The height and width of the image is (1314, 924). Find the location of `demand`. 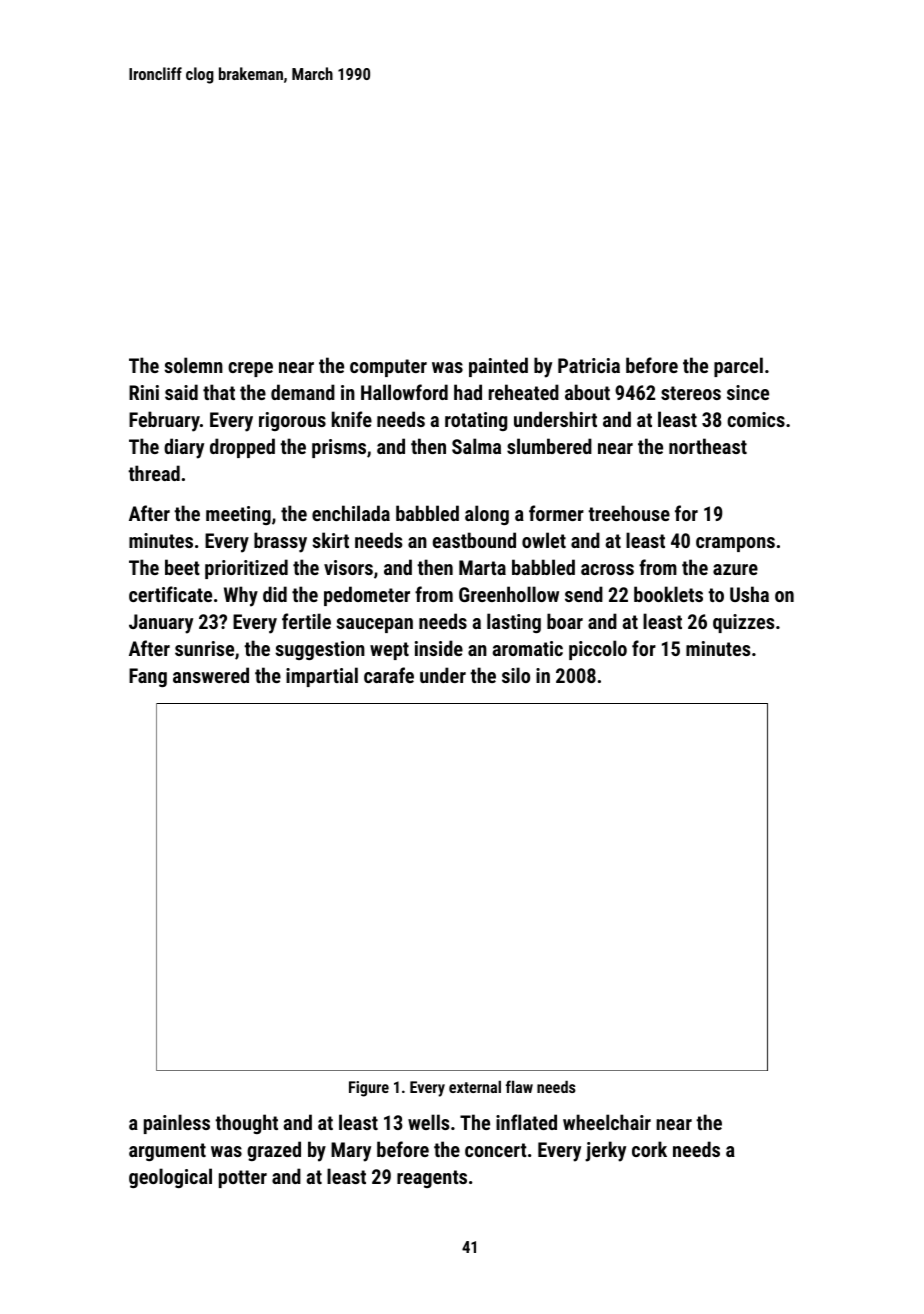

demand is located at coordinates (303, 392).
